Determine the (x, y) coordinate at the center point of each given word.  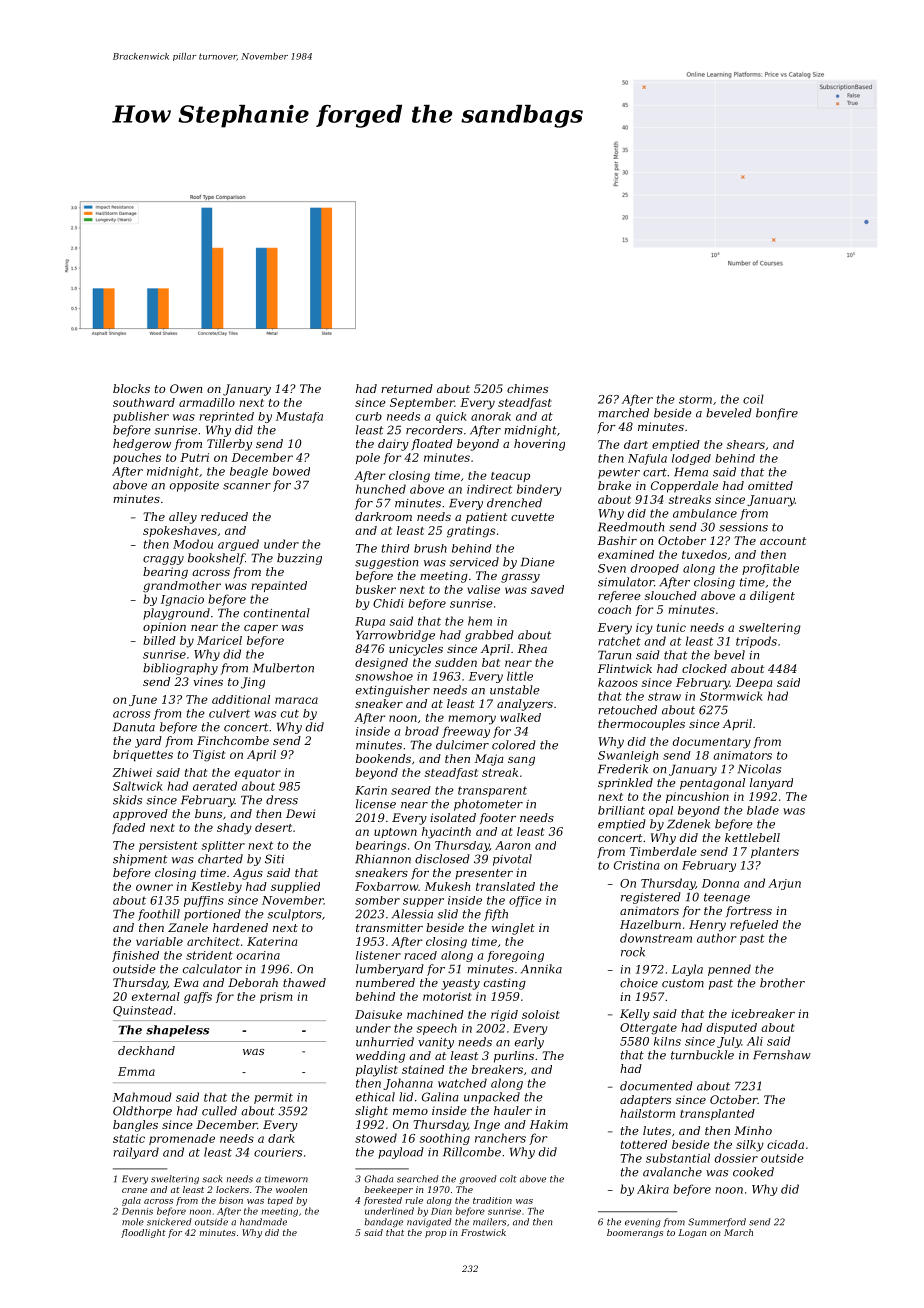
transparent (492, 792)
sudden (456, 662)
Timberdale (663, 851)
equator (258, 774)
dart (636, 444)
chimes (527, 388)
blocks (131, 388)
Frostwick (483, 1232)
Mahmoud (142, 1097)
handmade (263, 1222)
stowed (376, 1138)
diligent (772, 597)
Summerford (717, 1222)
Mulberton (283, 668)
